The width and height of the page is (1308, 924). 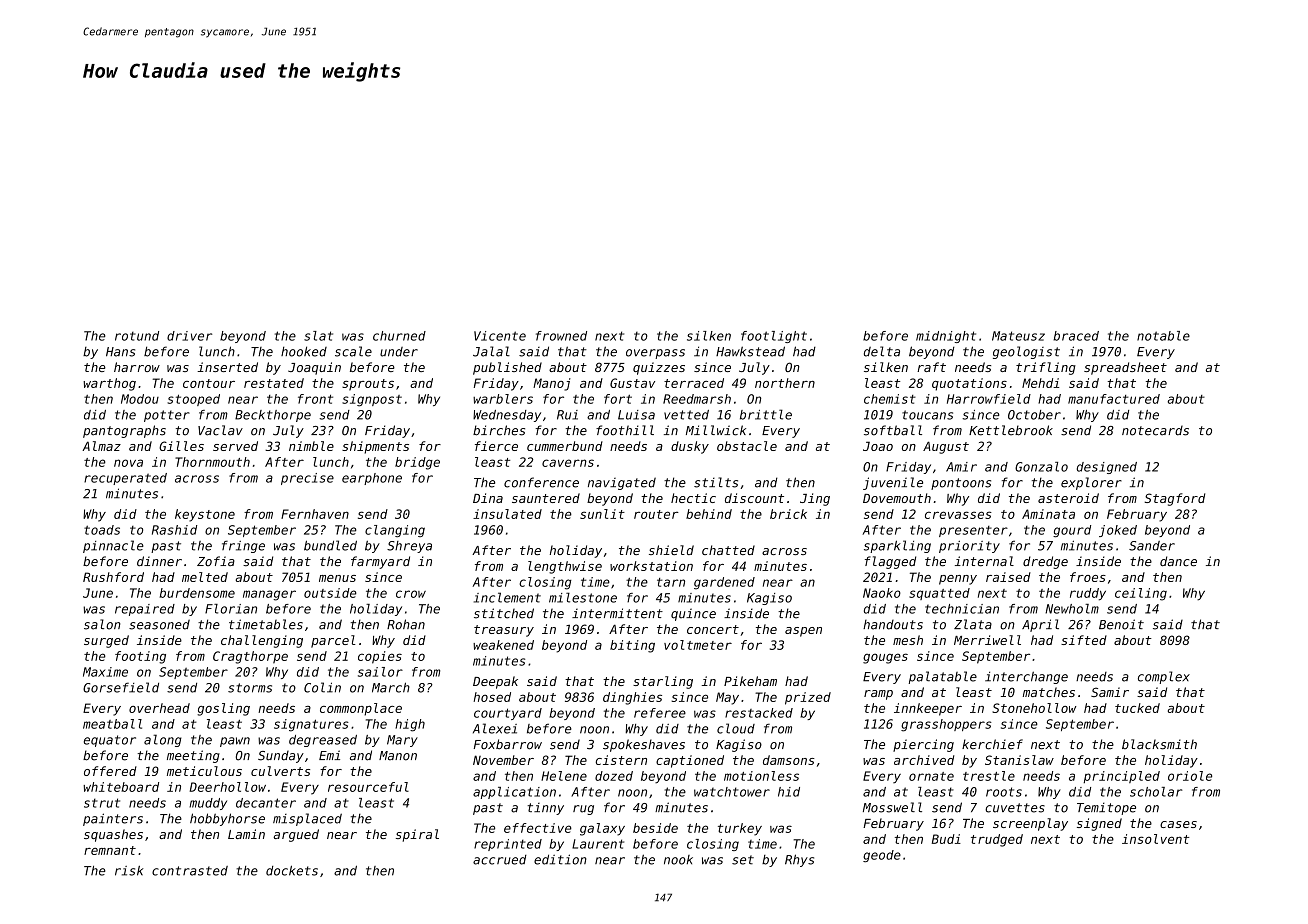 I want to click on Rohan, so click(x=406, y=624).
